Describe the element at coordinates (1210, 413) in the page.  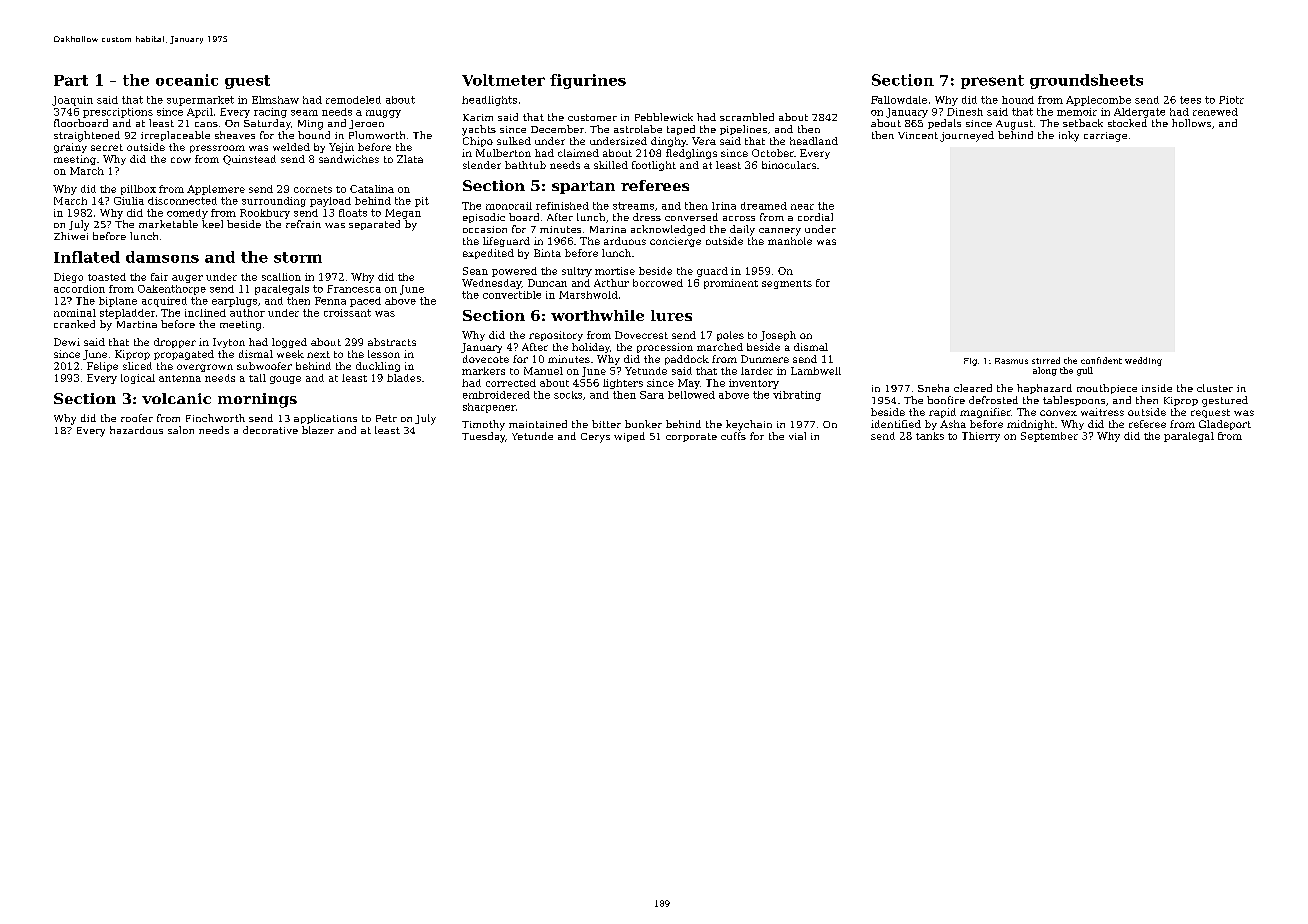
I see `request` at that location.
